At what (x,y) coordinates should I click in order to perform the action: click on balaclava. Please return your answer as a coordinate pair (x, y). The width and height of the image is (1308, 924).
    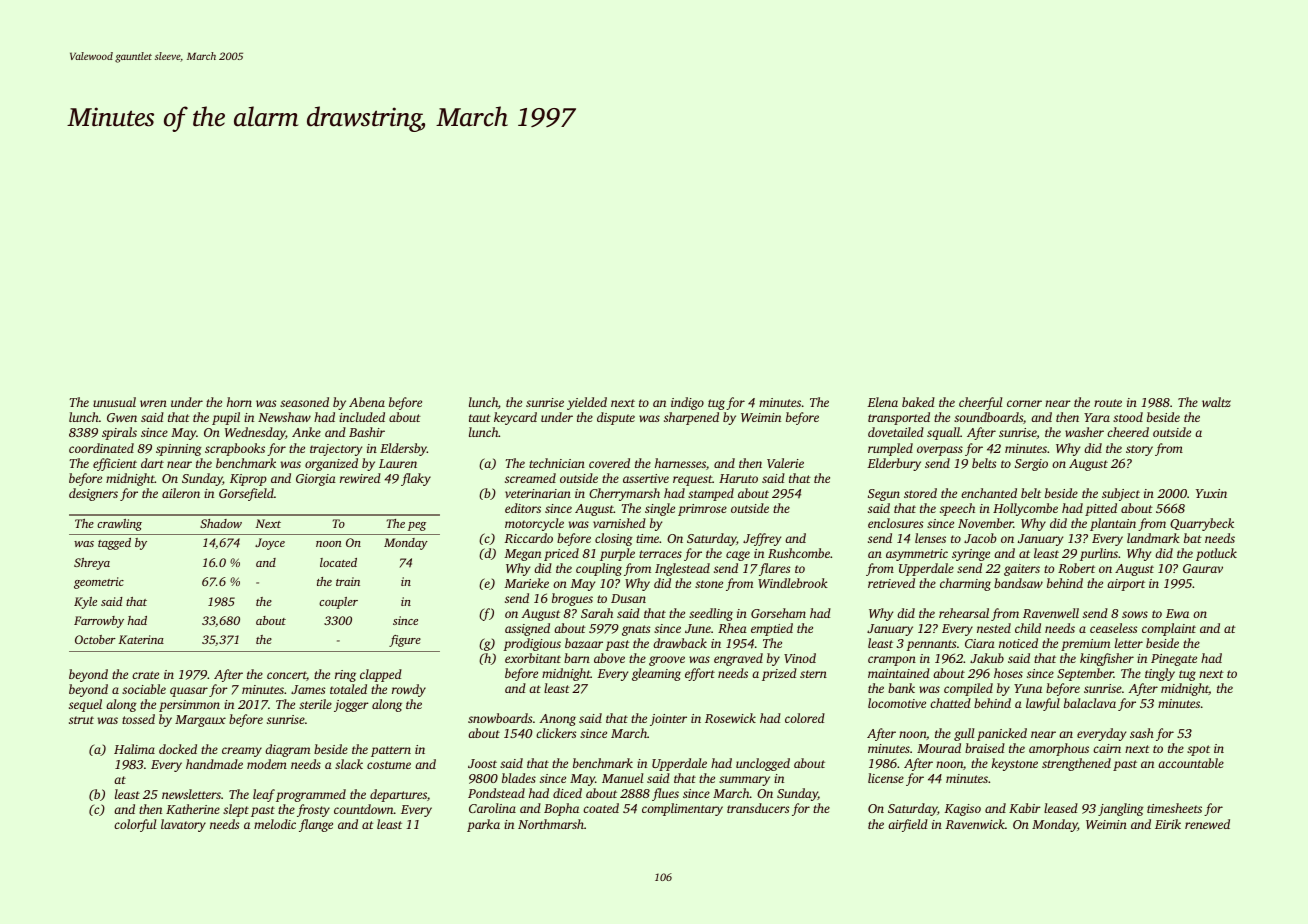
    Looking at the image, I should click on (1090, 703).
